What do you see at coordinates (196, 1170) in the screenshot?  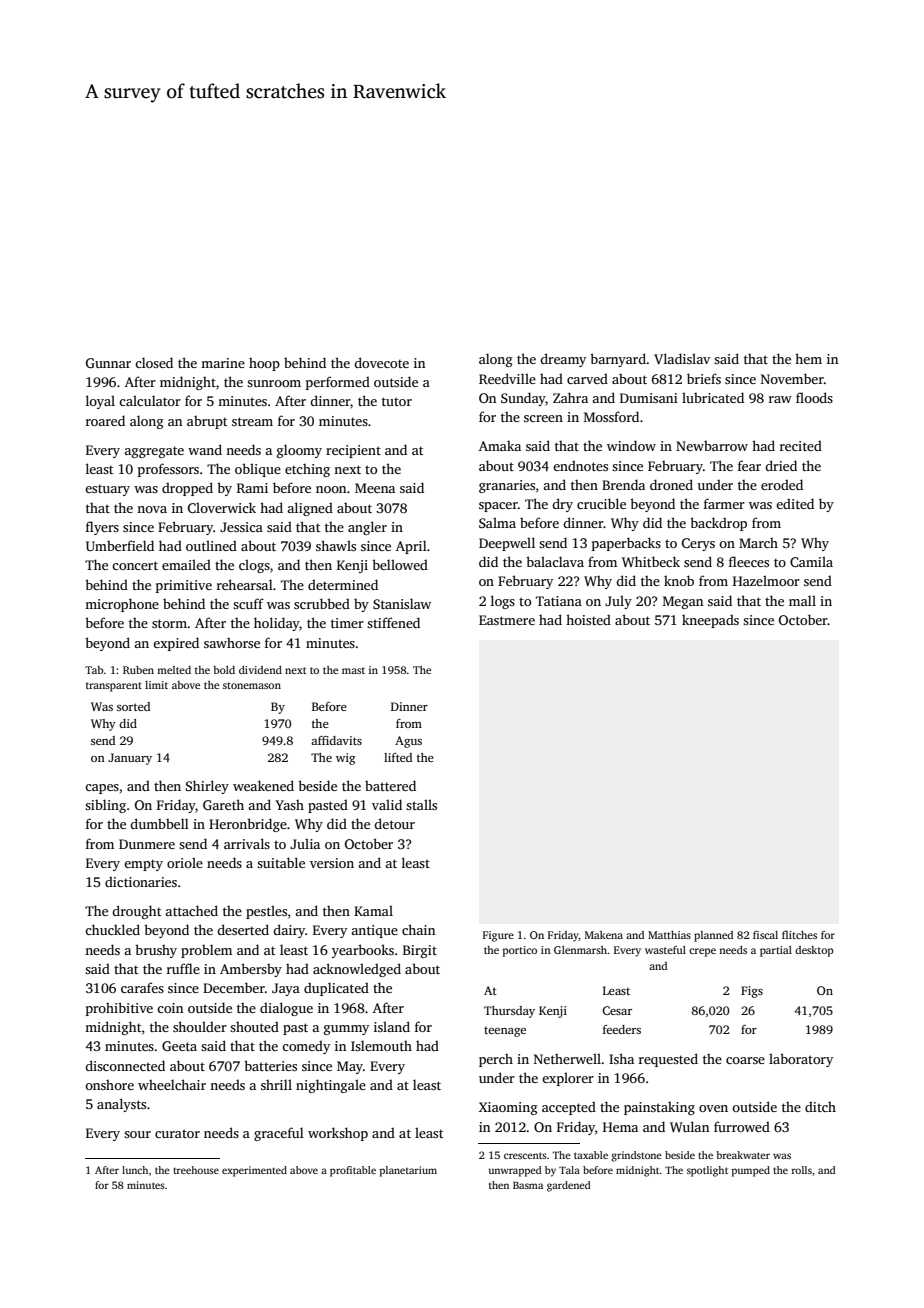 I see `treehouse` at bounding box center [196, 1170].
